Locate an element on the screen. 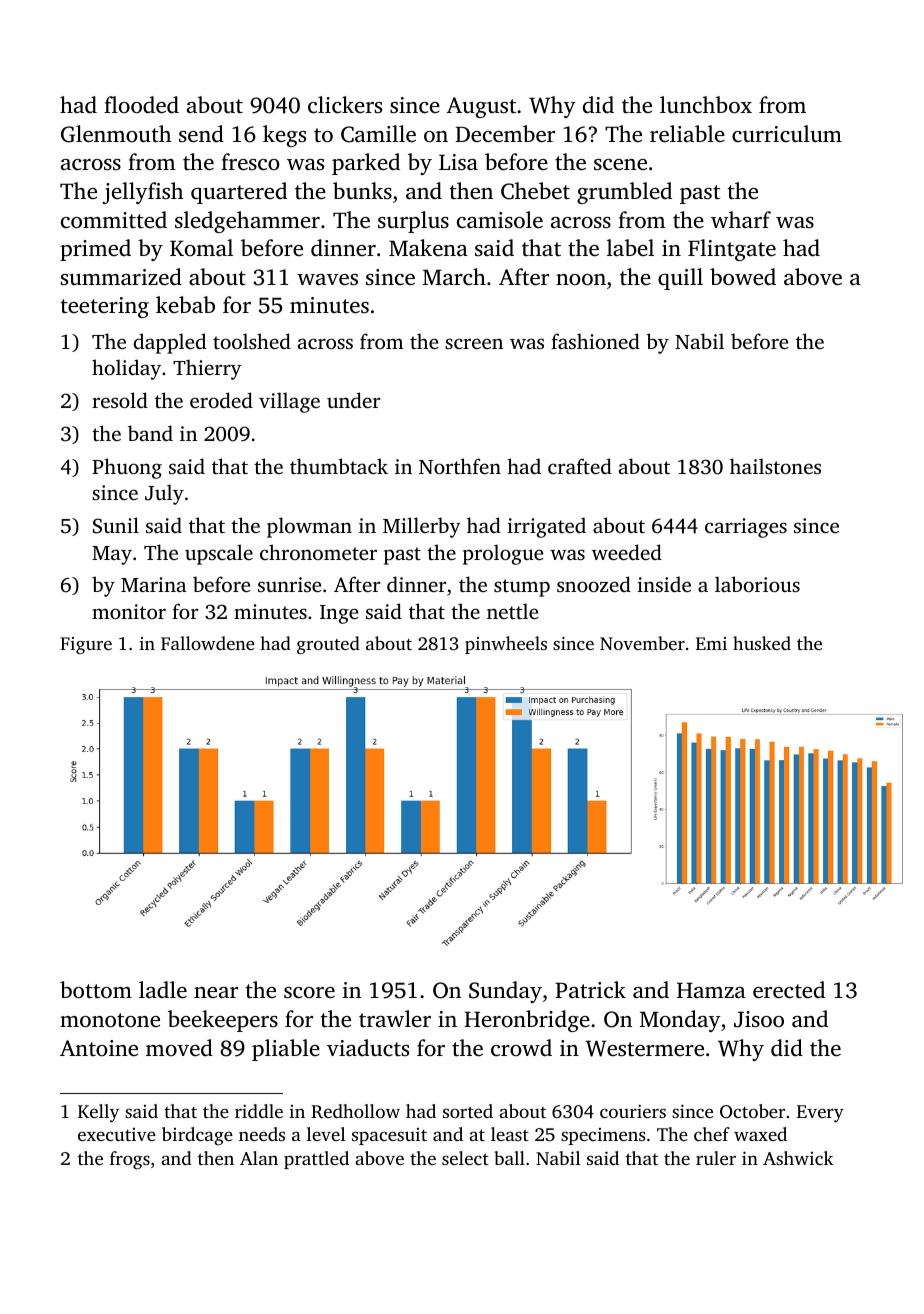 This screenshot has width=924, height=1314. husked is located at coordinates (762, 643).
